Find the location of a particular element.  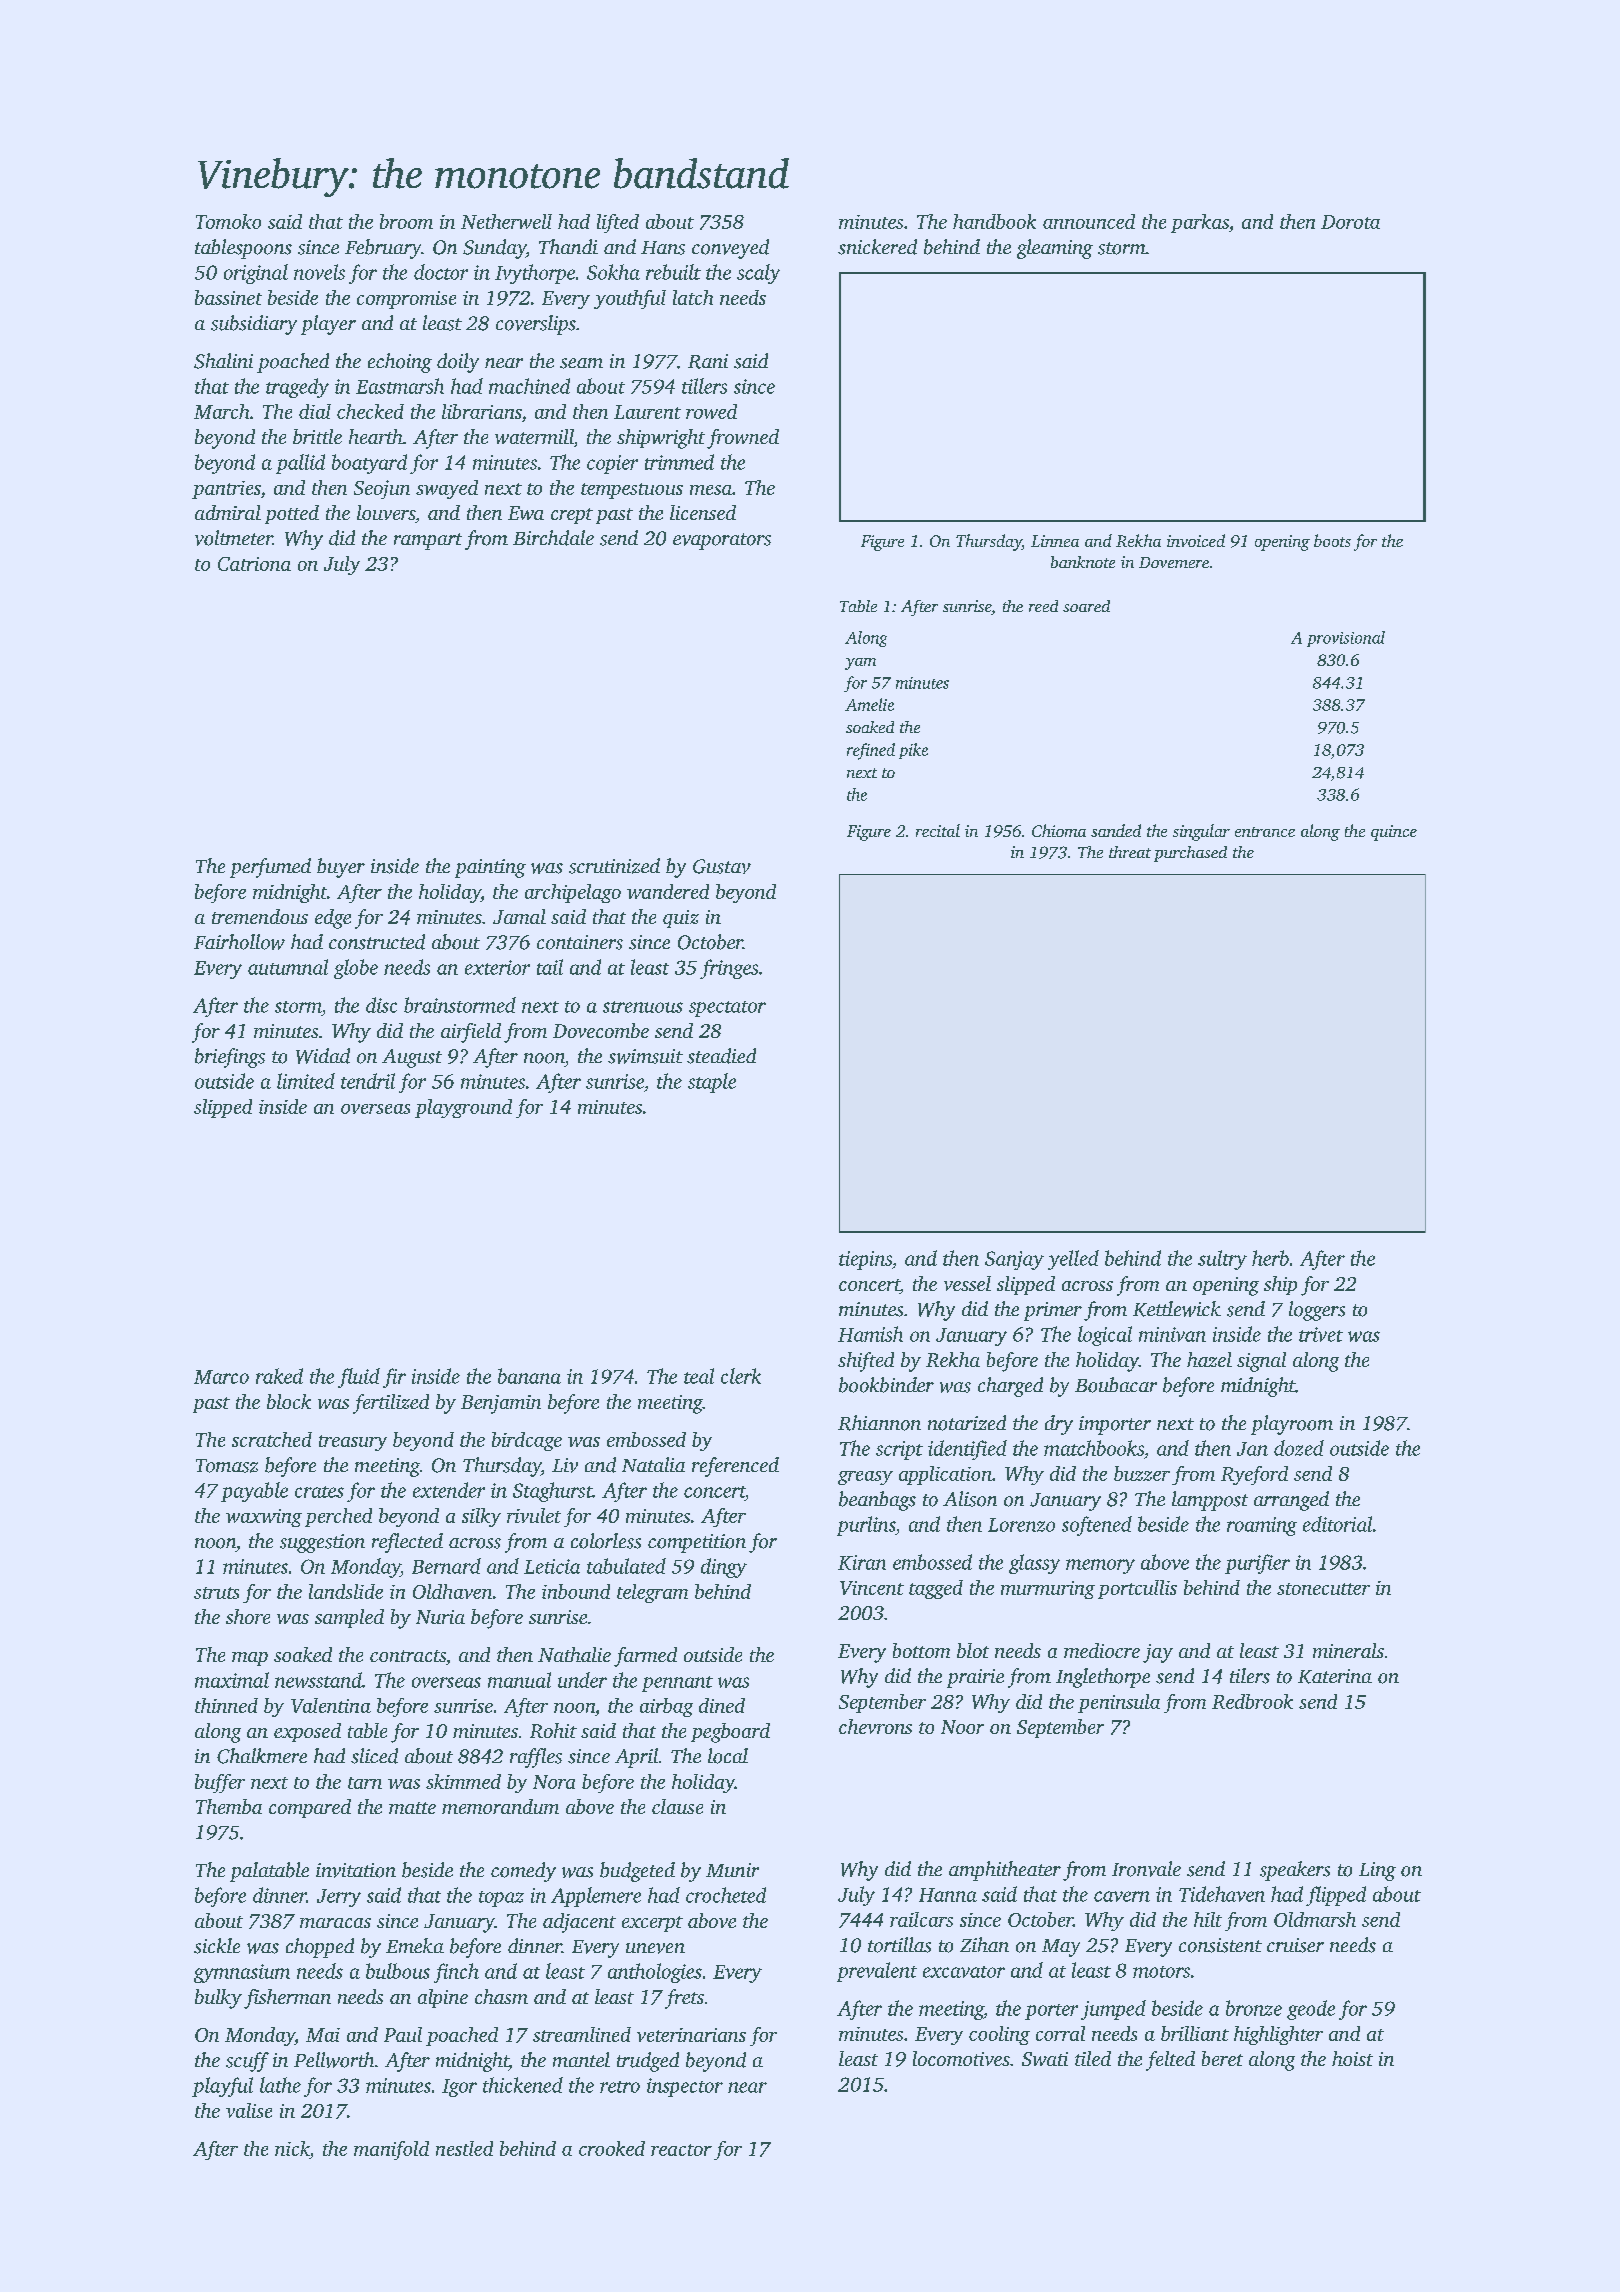

flipped is located at coordinates (1336, 1896).
